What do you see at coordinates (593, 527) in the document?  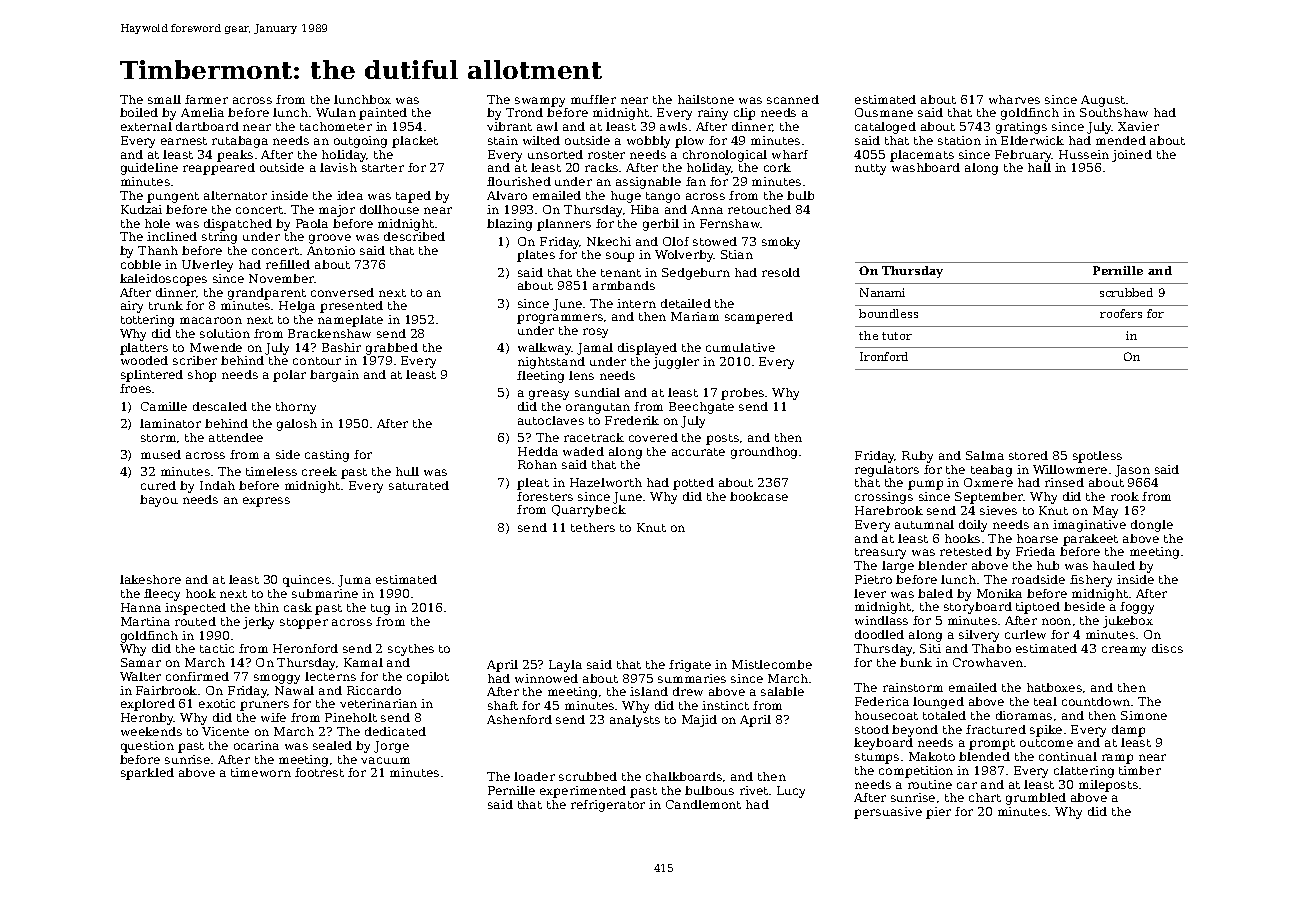 I see `tethers` at bounding box center [593, 527].
